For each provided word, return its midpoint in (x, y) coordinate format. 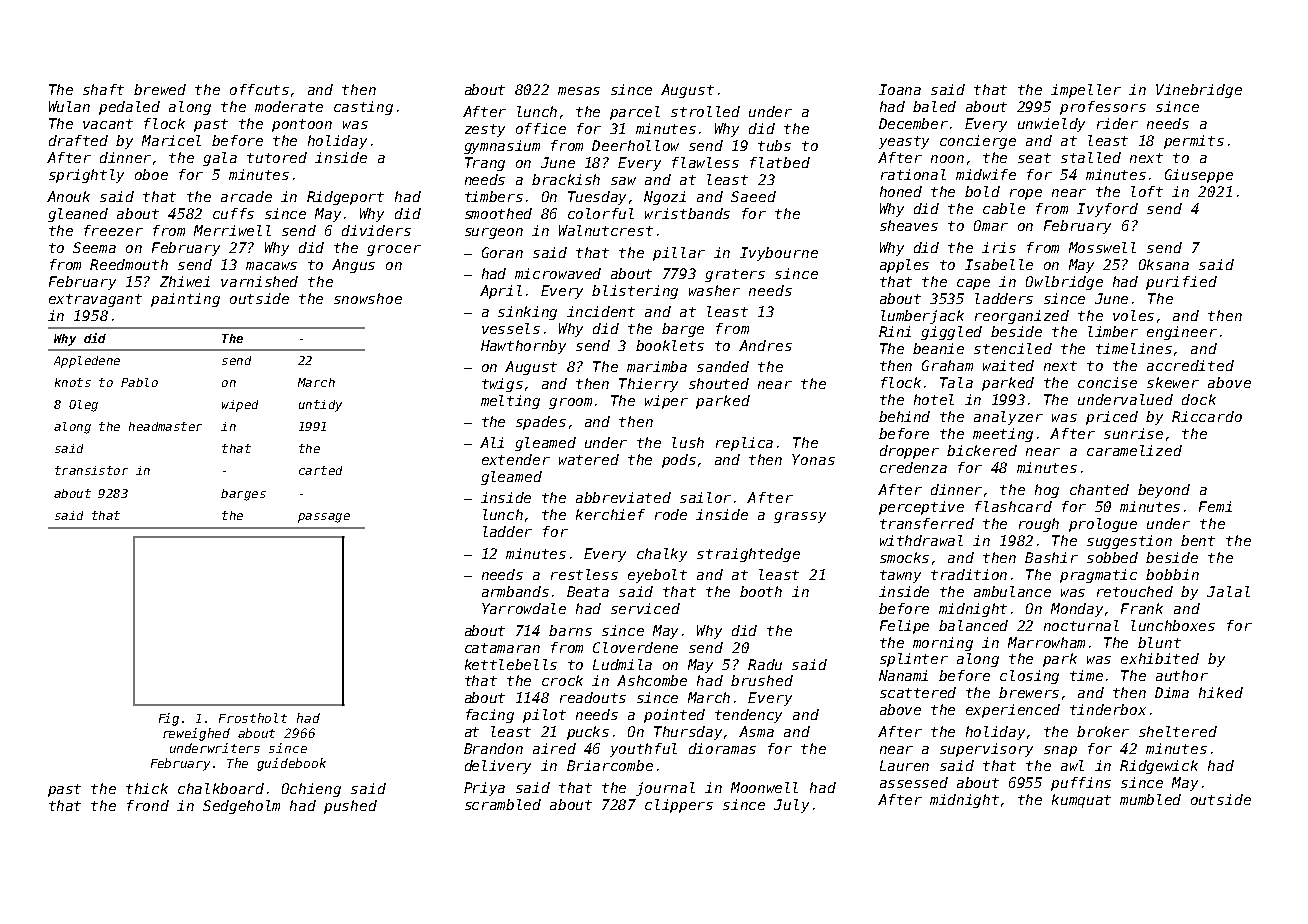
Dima (1172, 692)
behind (904, 416)
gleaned (78, 215)
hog (1047, 491)
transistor (91, 470)
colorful (601, 213)
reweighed (196, 734)
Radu (765, 664)
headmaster (165, 426)
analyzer (1008, 418)
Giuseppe (1199, 176)
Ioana (900, 89)
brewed (160, 89)
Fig (169, 719)
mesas (579, 91)
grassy (800, 517)
